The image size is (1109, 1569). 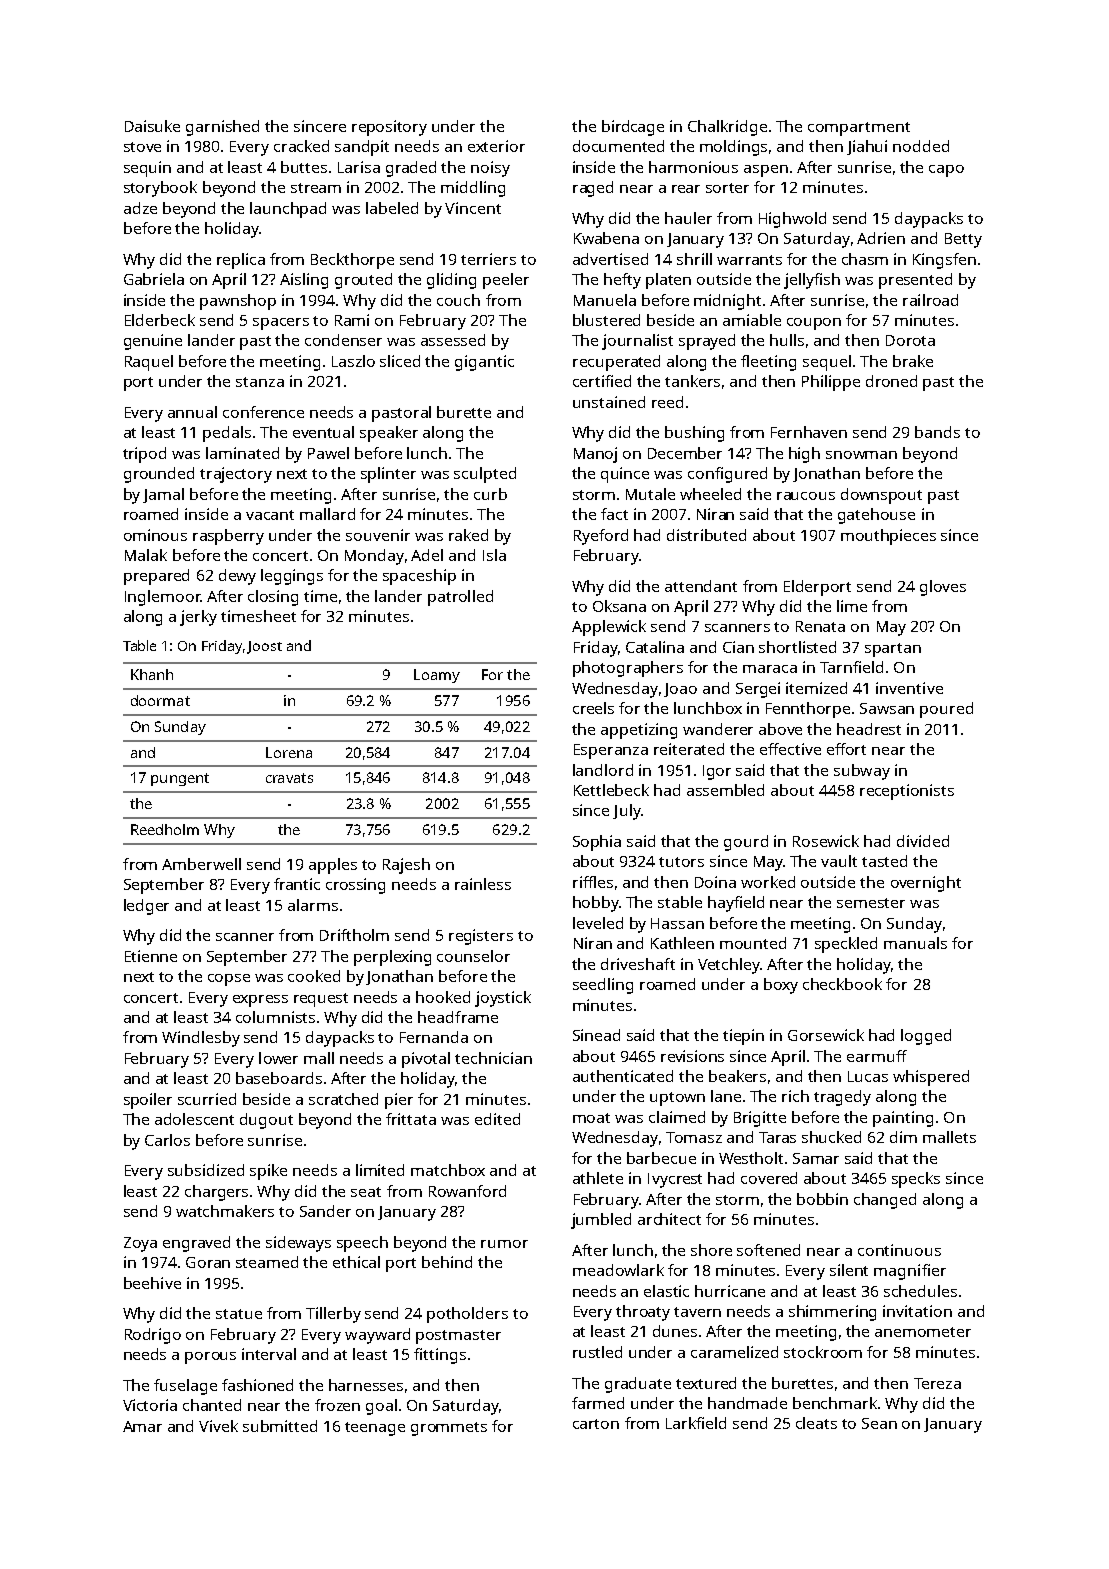 What do you see at coordinates (633, 128) in the page?
I see `birdcage` at bounding box center [633, 128].
